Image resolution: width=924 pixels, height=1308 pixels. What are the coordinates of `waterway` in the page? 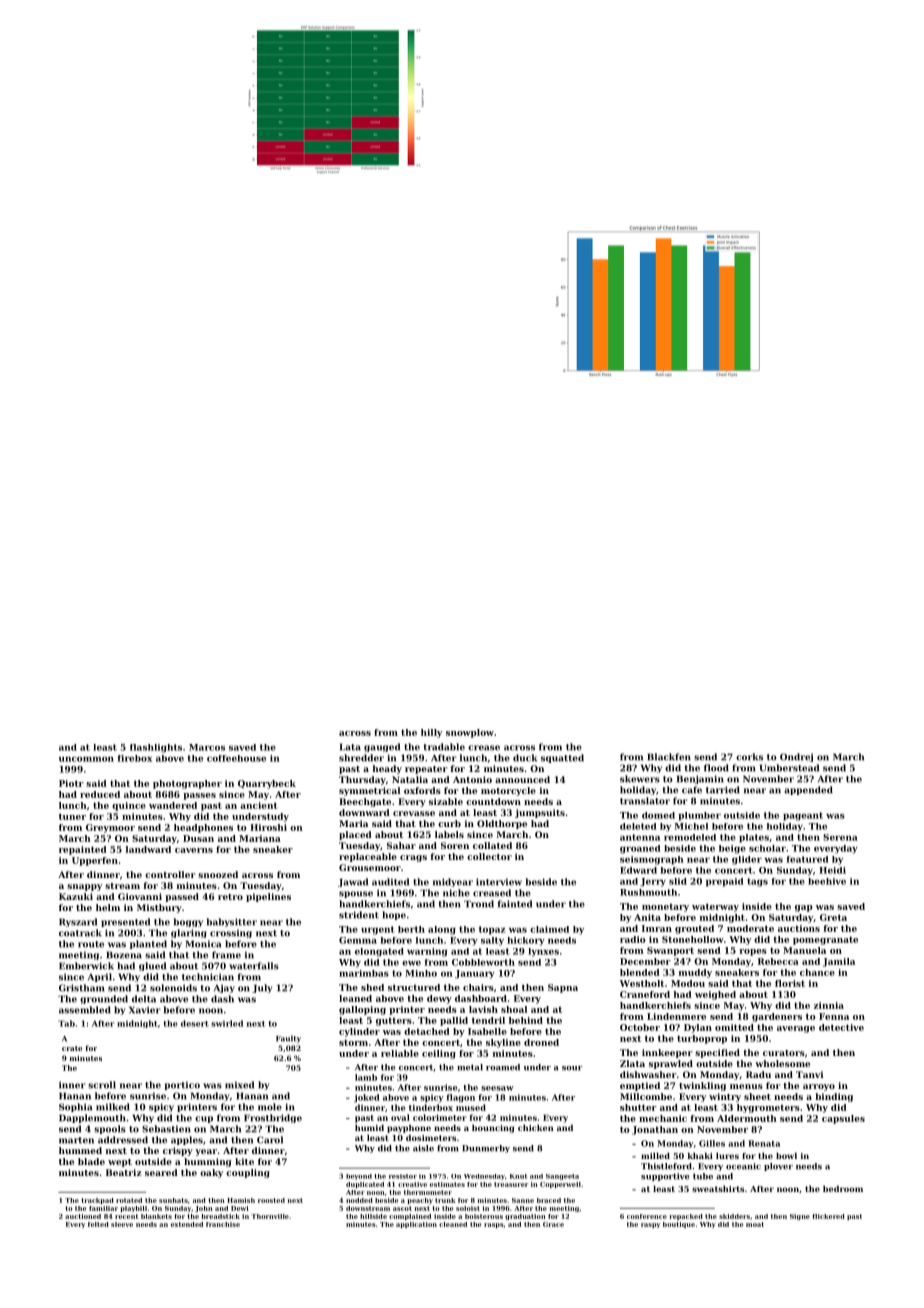 It's located at (715, 907).
